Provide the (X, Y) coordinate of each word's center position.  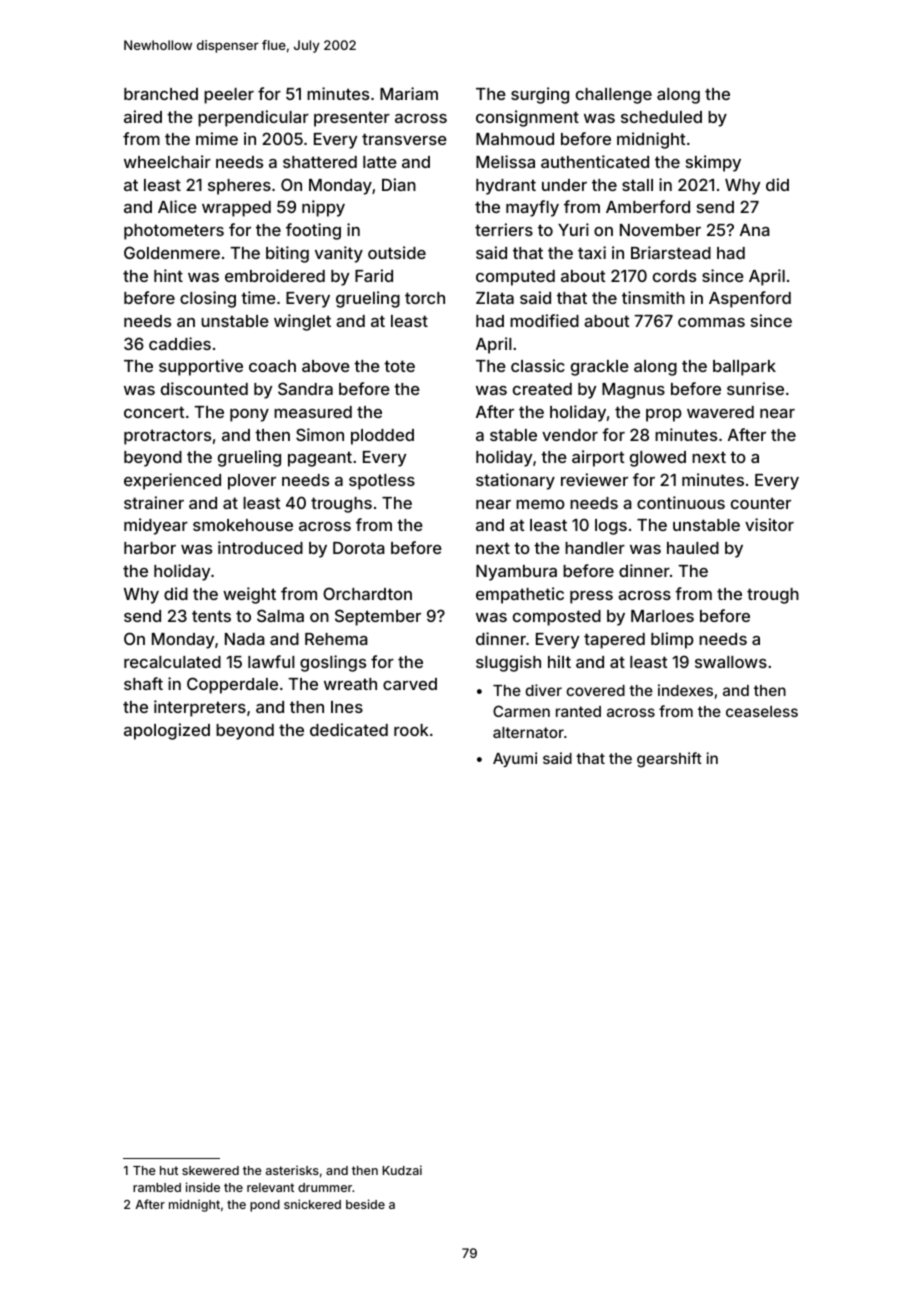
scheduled (661, 117)
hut (169, 1170)
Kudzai (402, 1170)
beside (365, 1204)
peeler (229, 96)
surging (540, 95)
